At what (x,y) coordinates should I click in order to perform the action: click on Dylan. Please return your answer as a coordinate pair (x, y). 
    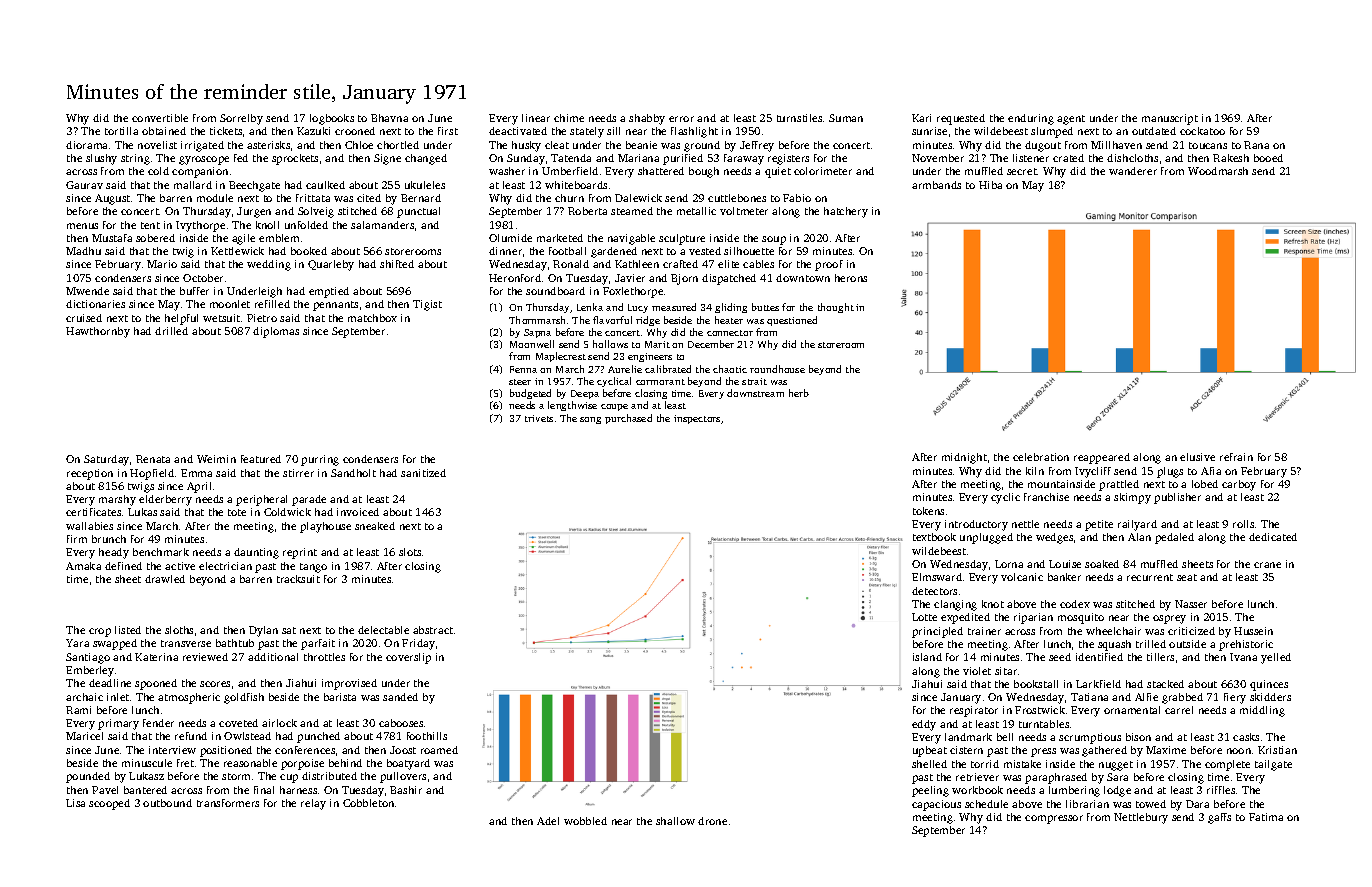
    Looking at the image, I should click on (263, 631).
